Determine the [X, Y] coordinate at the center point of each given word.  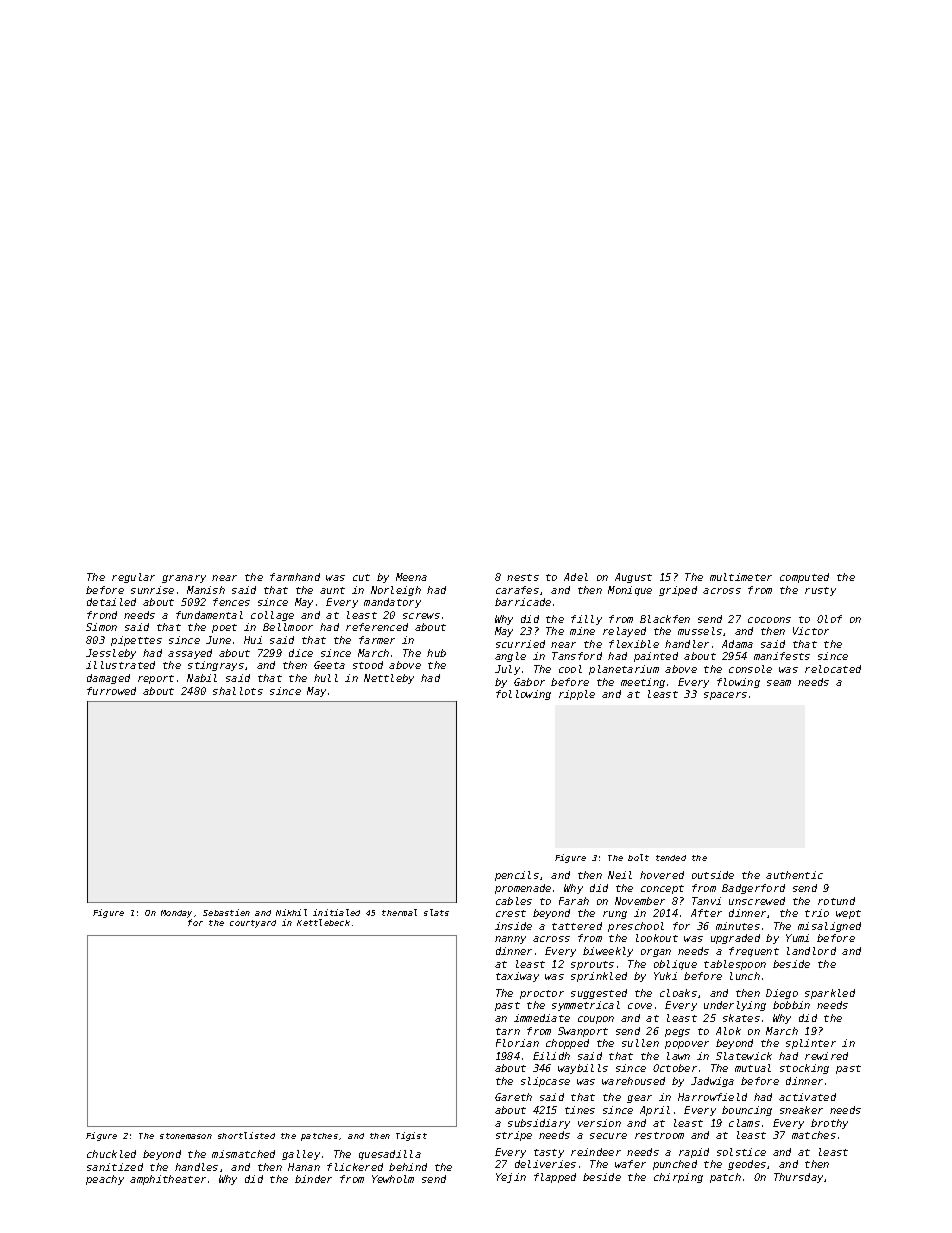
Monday [176, 914]
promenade [523, 889]
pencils [517, 876]
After [706, 913]
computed [804, 578]
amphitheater [168, 1180]
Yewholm [393, 1179]
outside [713, 875]
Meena [411, 577]
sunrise [152, 590]
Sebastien [226, 912]
